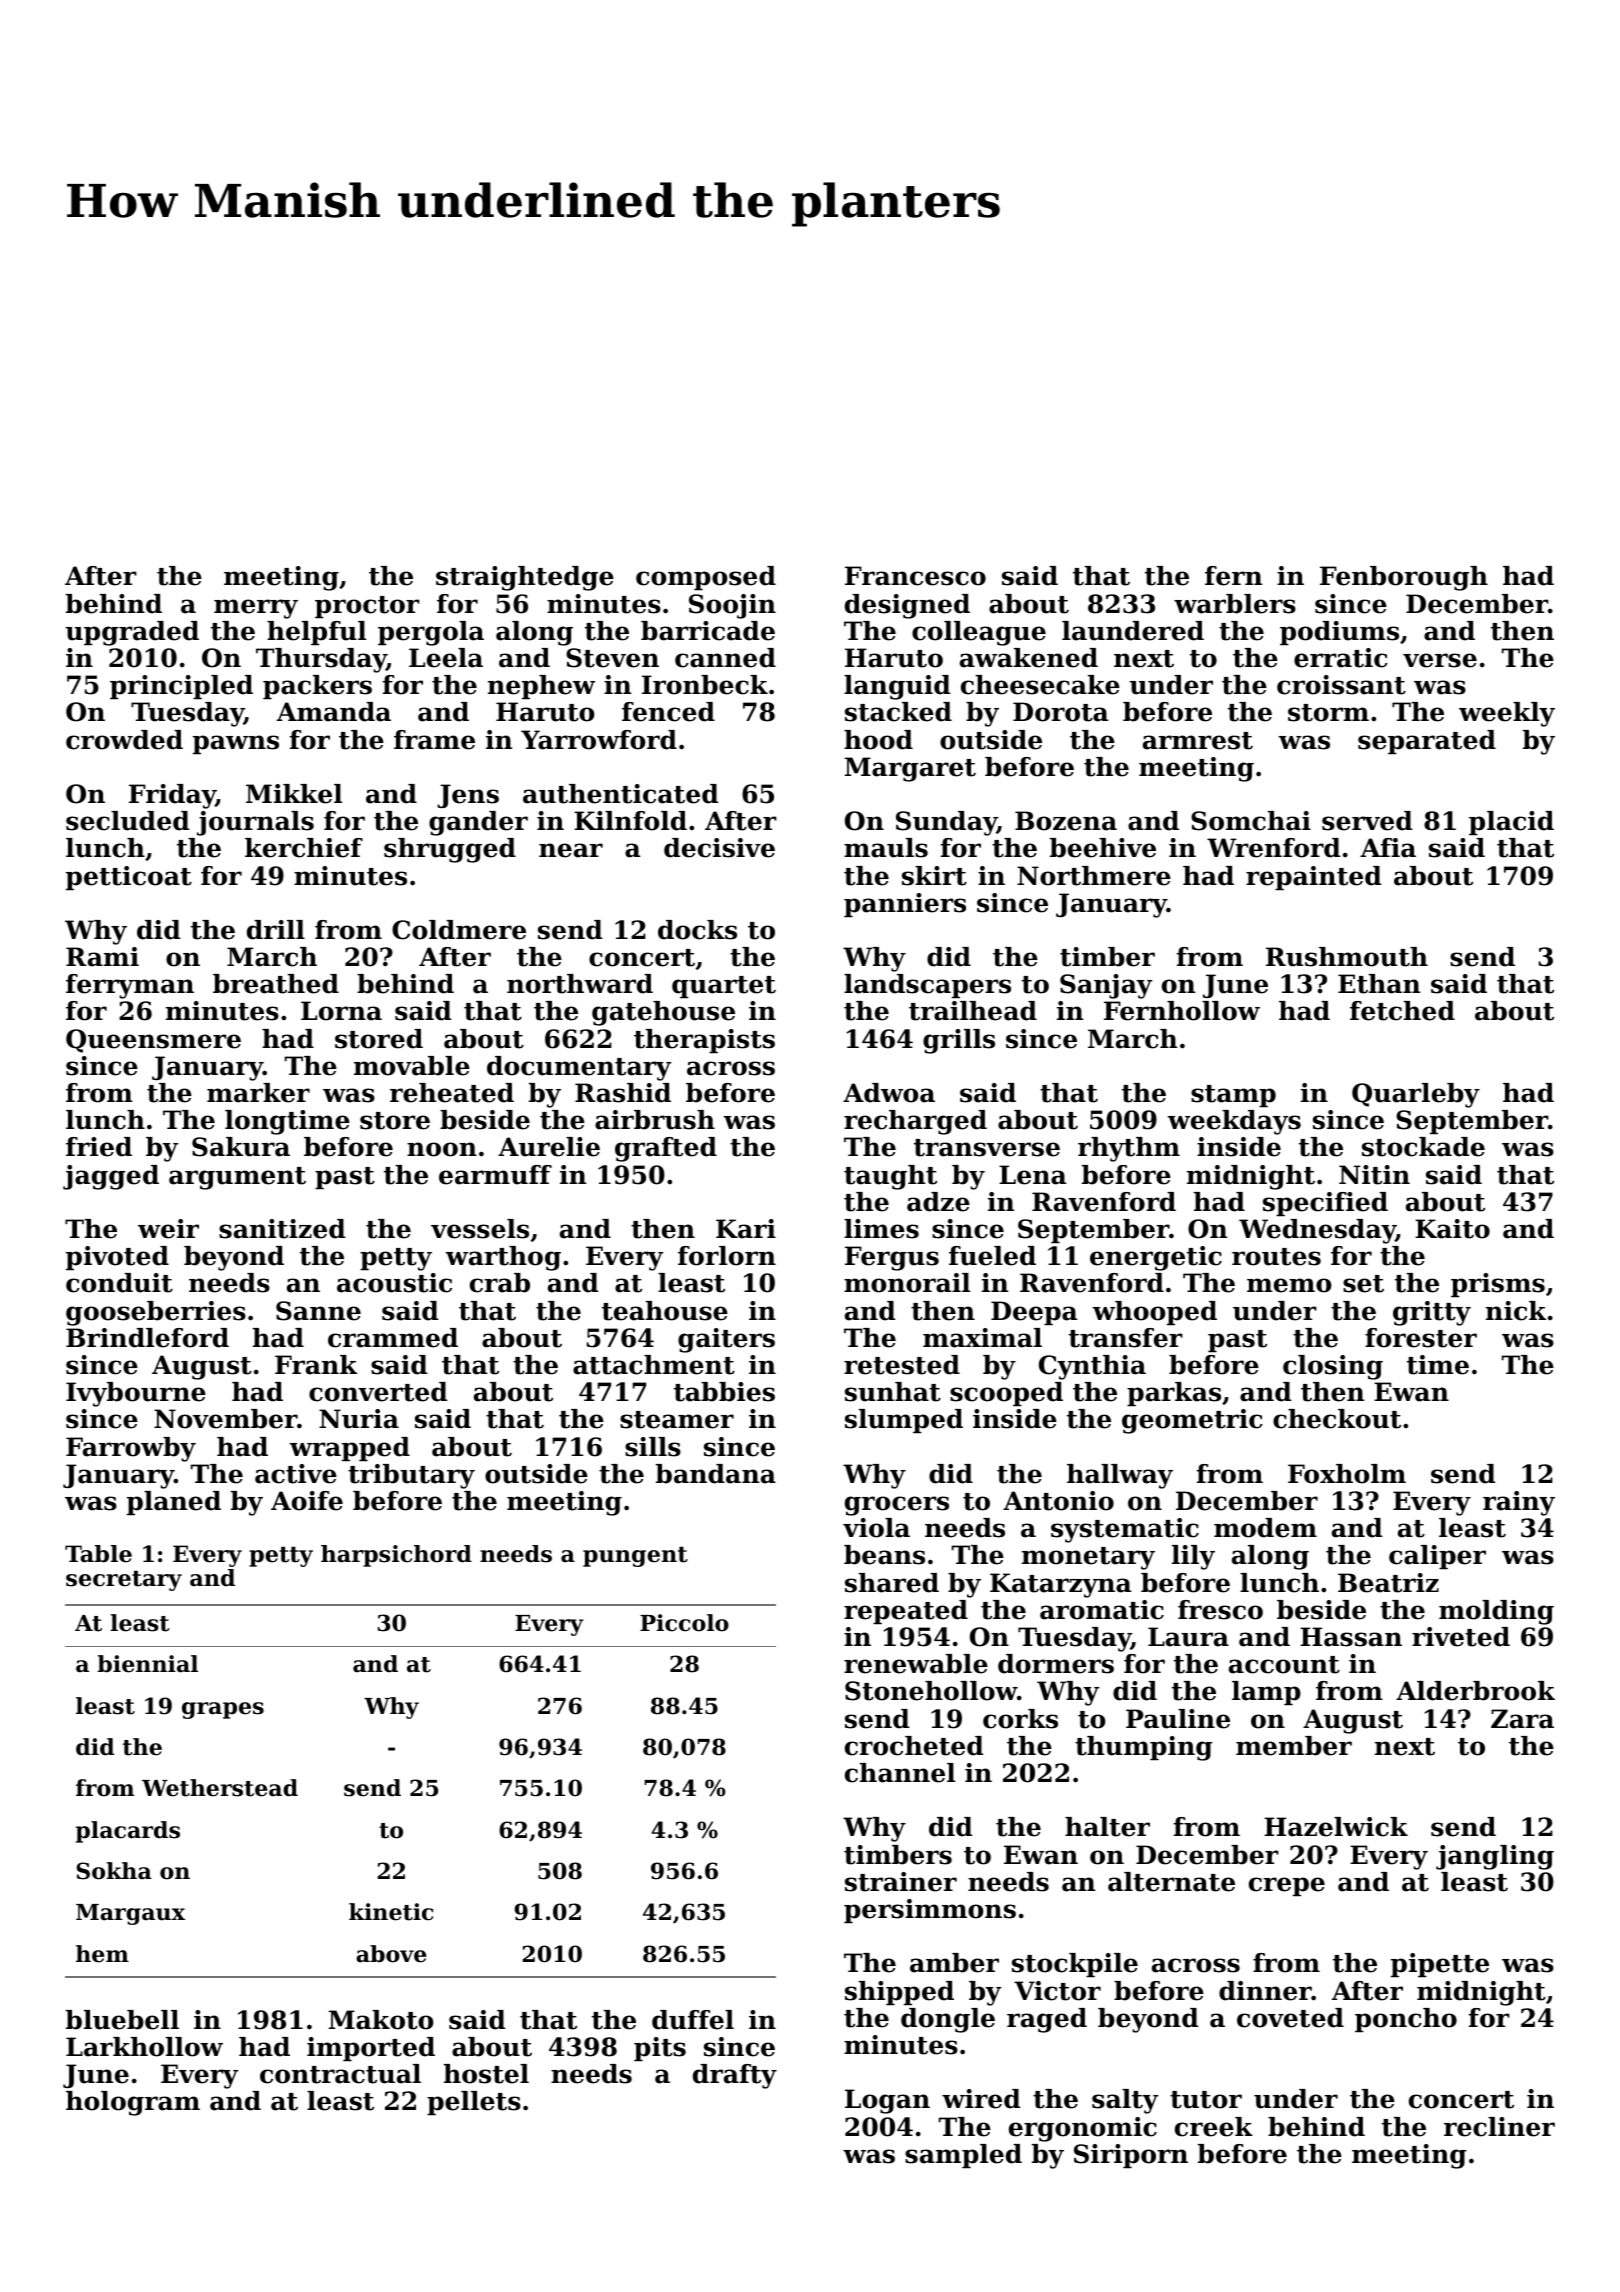 Image resolution: width=1620 pixels, height=2292 pixels. What do you see at coordinates (1266, 1693) in the page?
I see `lamp` at bounding box center [1266, 1693].
